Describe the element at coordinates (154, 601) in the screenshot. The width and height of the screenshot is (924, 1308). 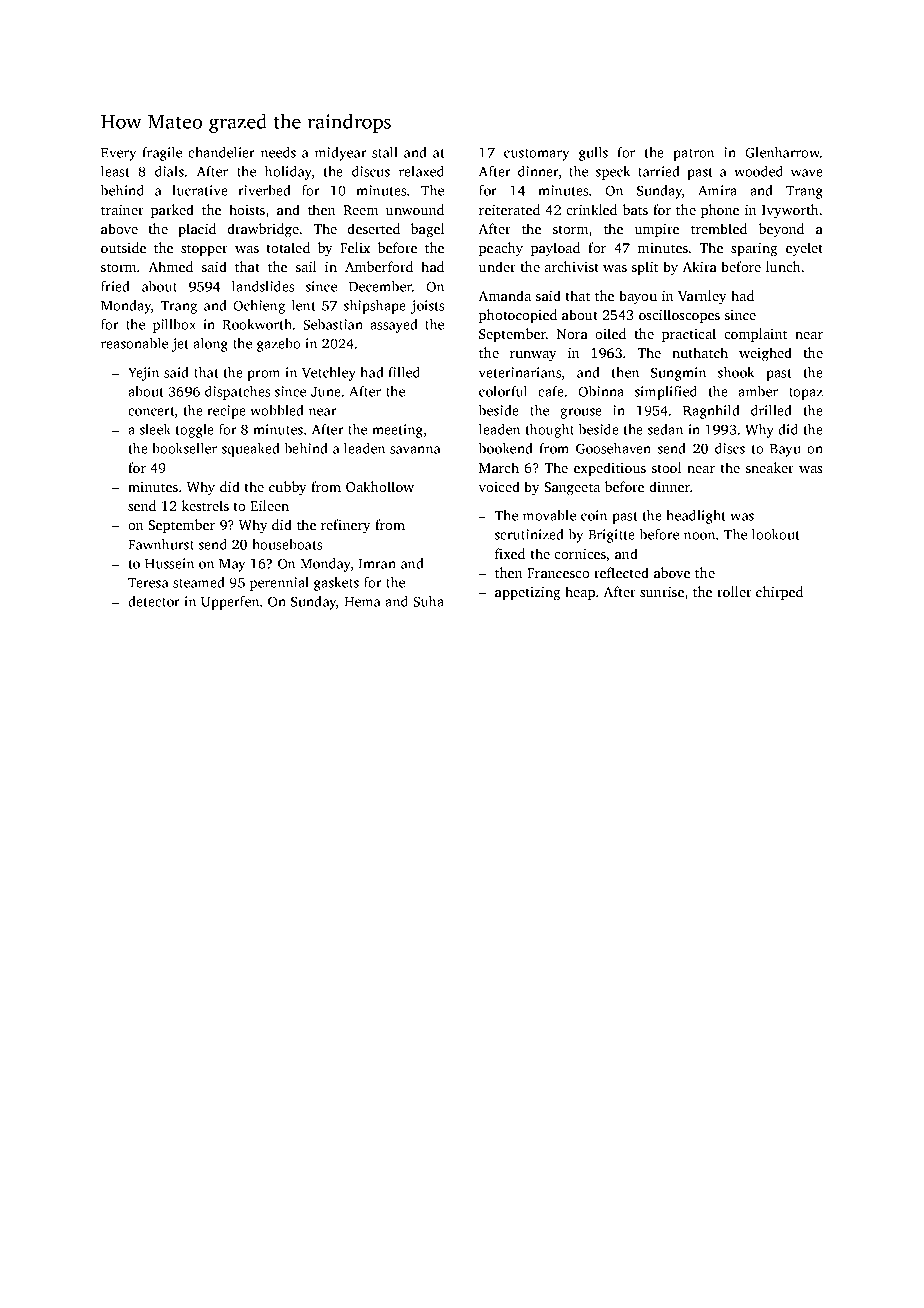
I see `detector` at that location.
